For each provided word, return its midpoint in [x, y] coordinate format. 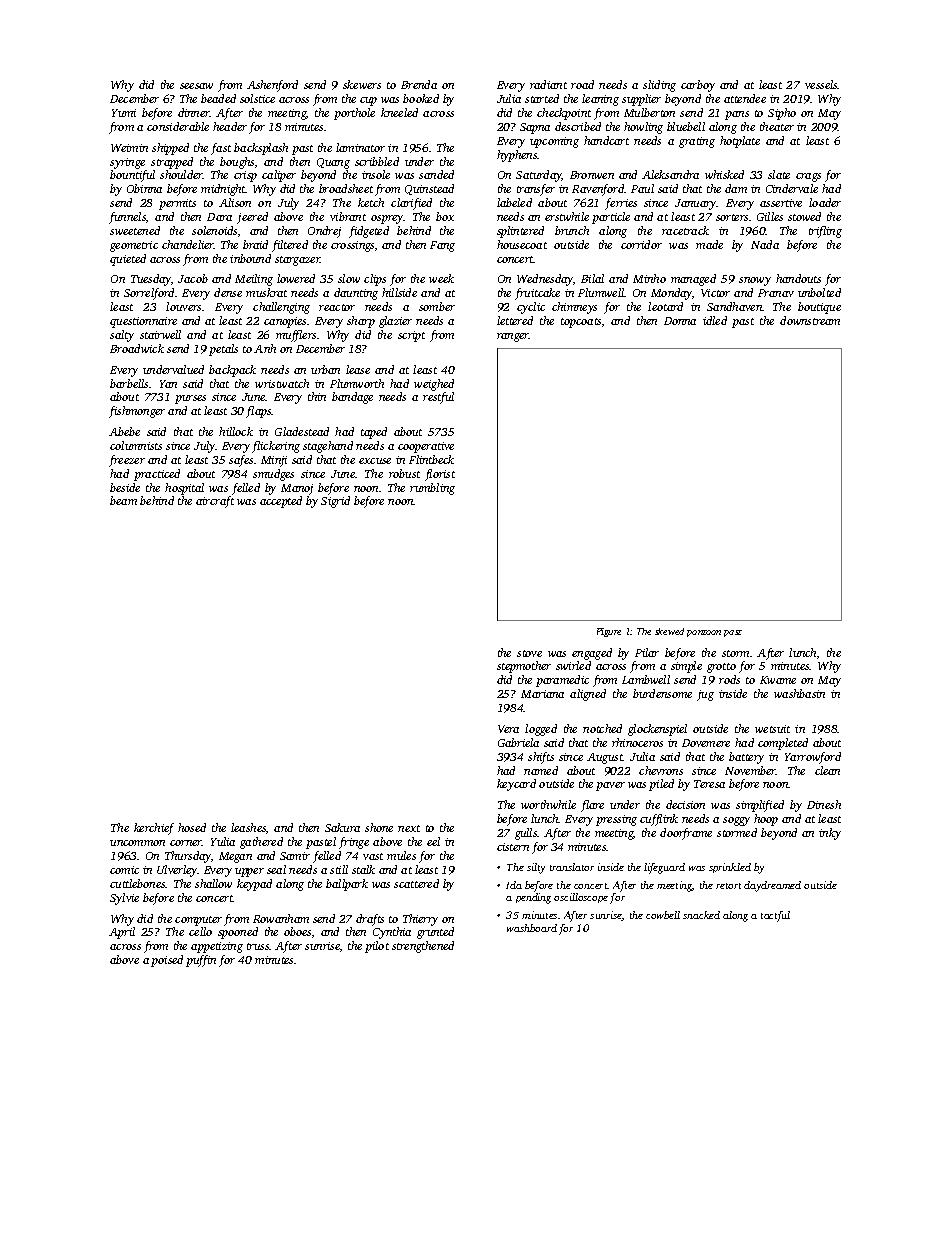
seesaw [196, 86]
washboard [532, 928]
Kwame [778, 680]
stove [529, 653]
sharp [361, 322]
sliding [659, 86]
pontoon [704, 633]
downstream [810, 320]
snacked [701, 915]
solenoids [214, 230]
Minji [274, 461]
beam [123, 500]
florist [440, 475]
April [122, 933]
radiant [548, 84]
